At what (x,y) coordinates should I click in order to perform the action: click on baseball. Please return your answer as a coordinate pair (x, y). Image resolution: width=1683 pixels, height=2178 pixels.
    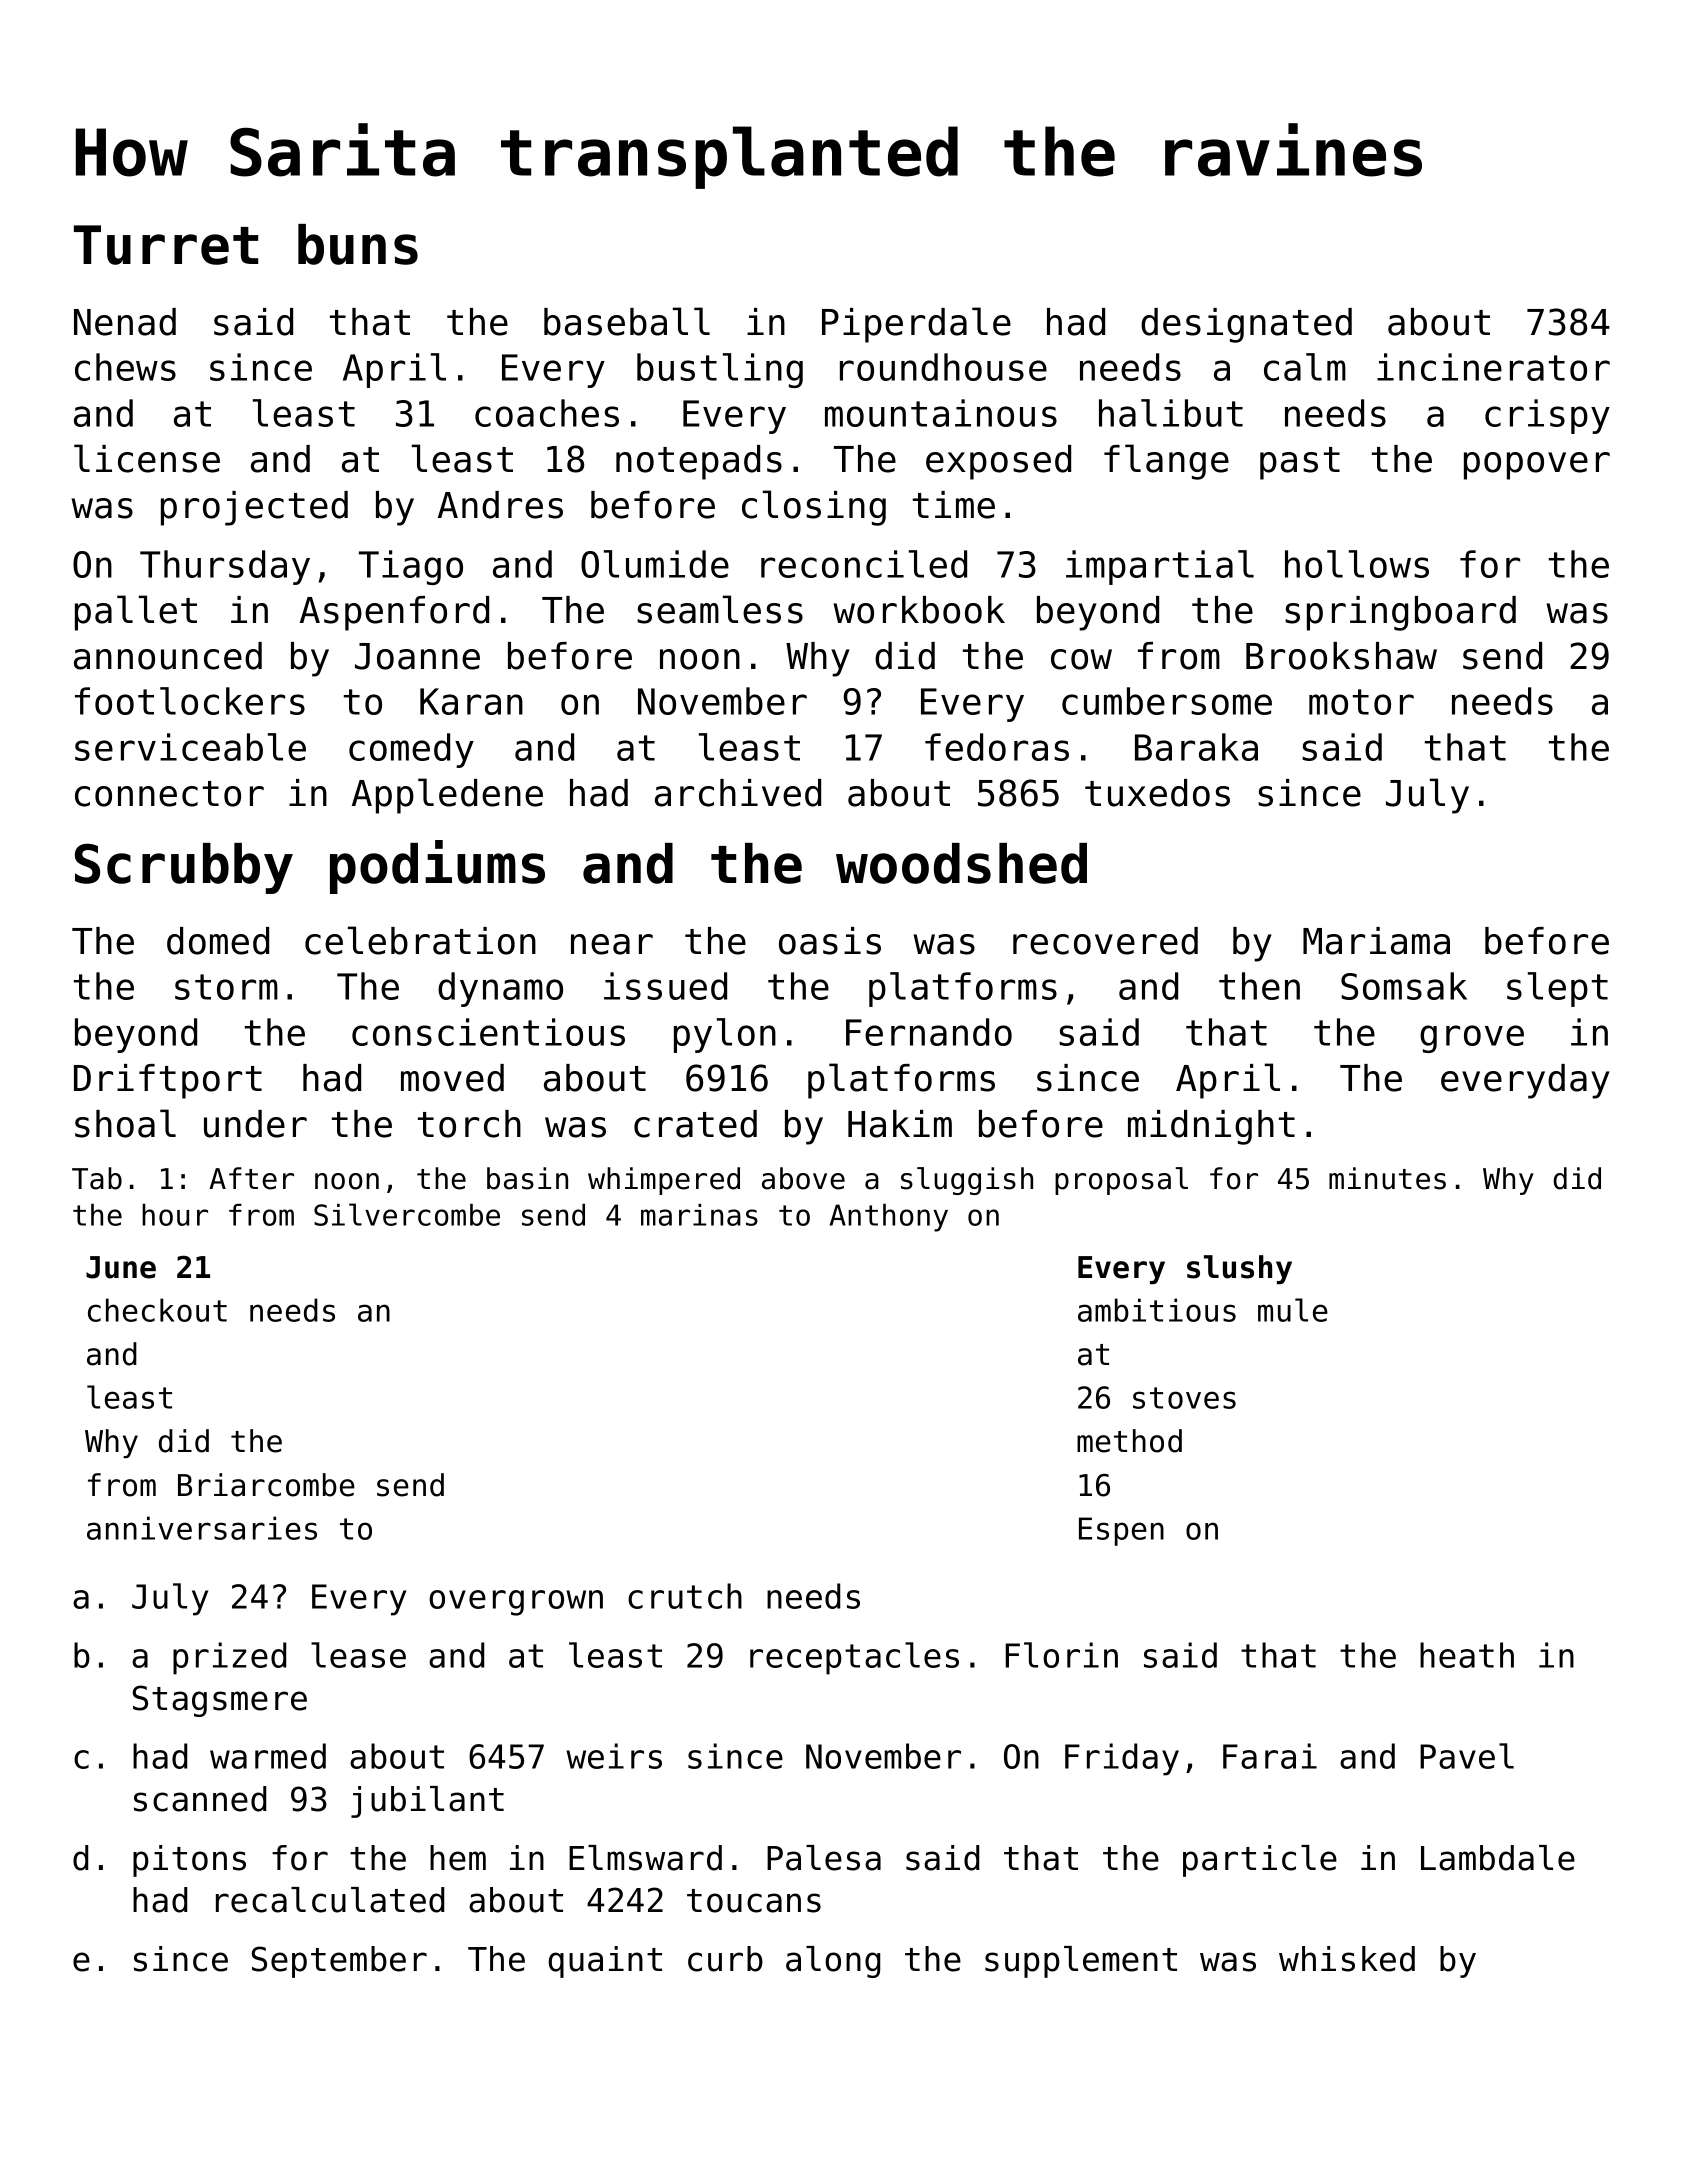
    Looking at the image, I should click on (627, 321).
